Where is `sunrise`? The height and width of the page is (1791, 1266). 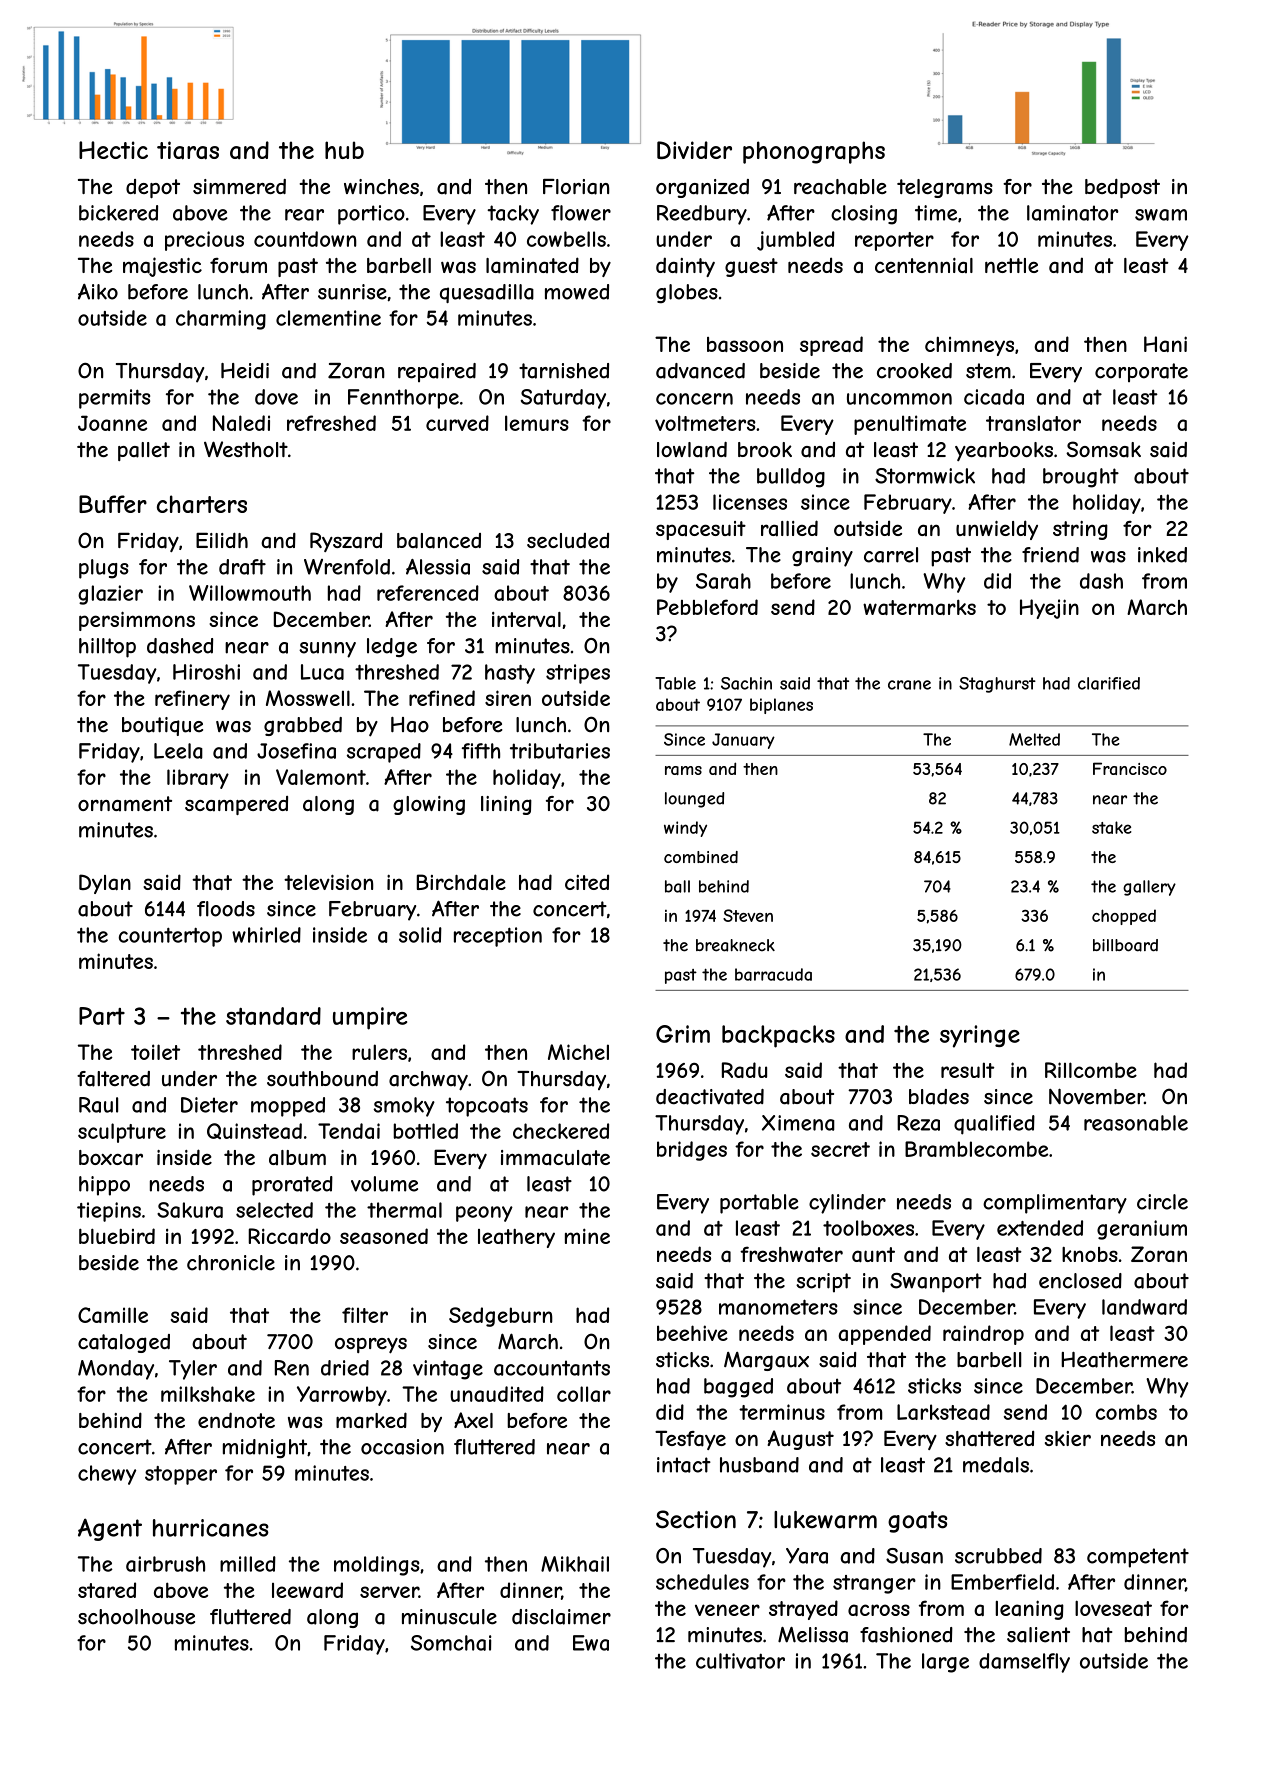
sunrise is located at coordinates (352, 292).
